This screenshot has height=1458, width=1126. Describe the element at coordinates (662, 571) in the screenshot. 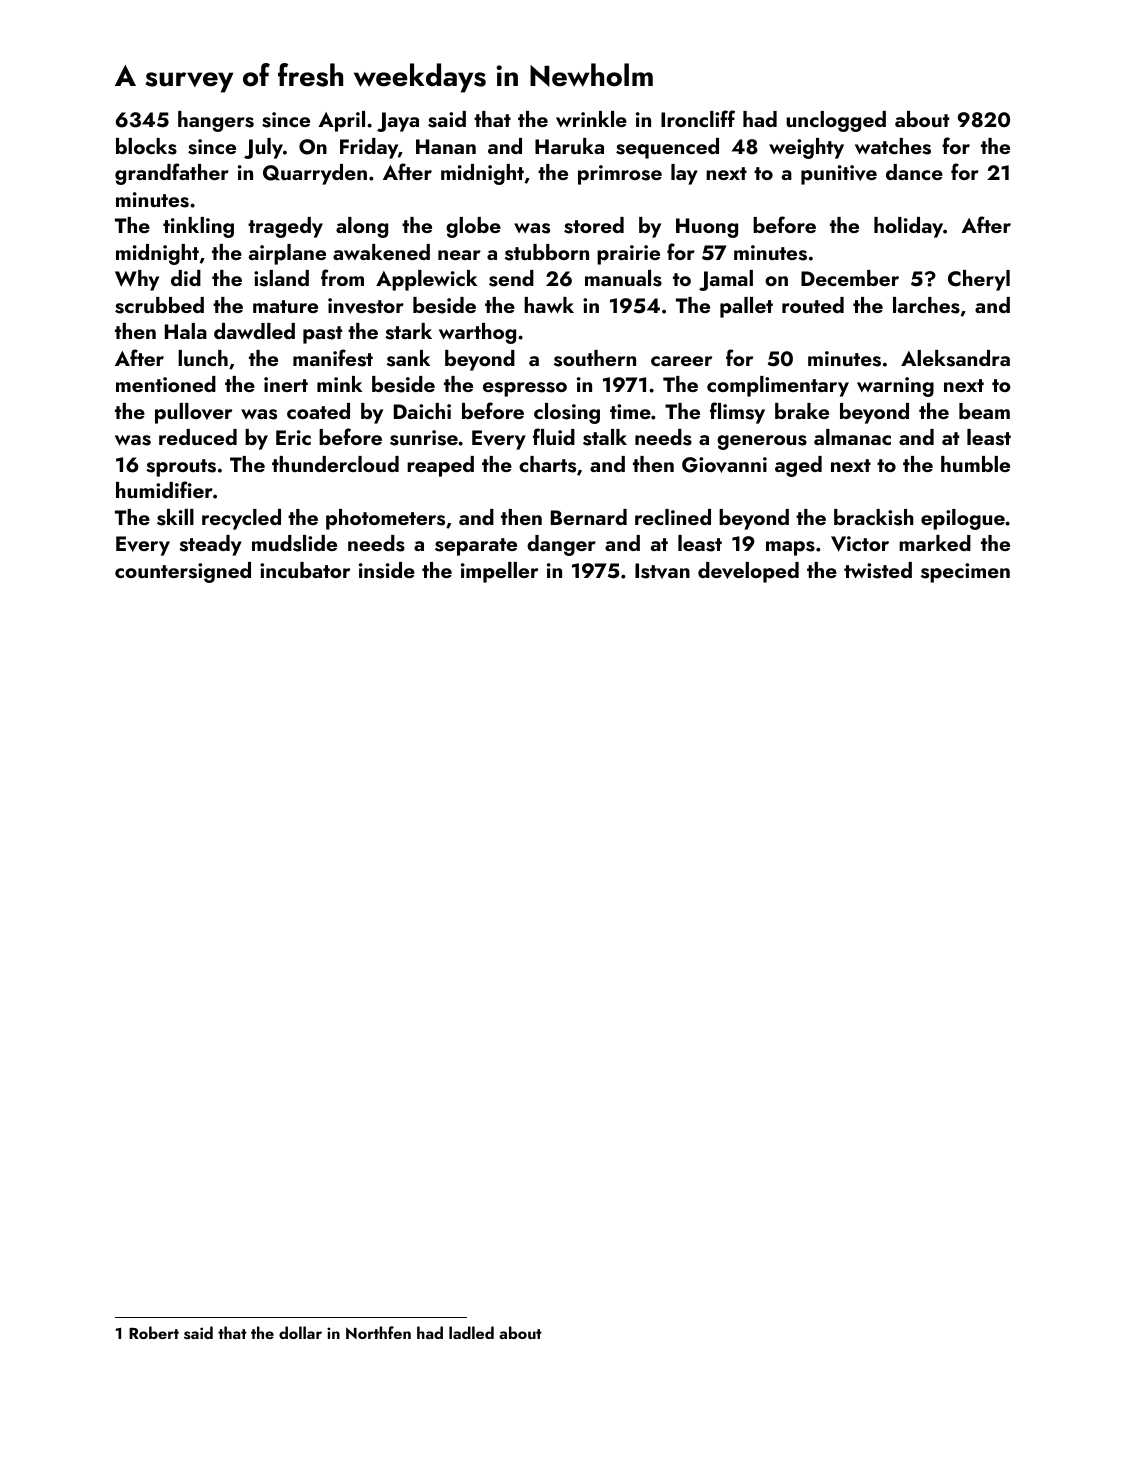

I see `Istvan` at that location.
